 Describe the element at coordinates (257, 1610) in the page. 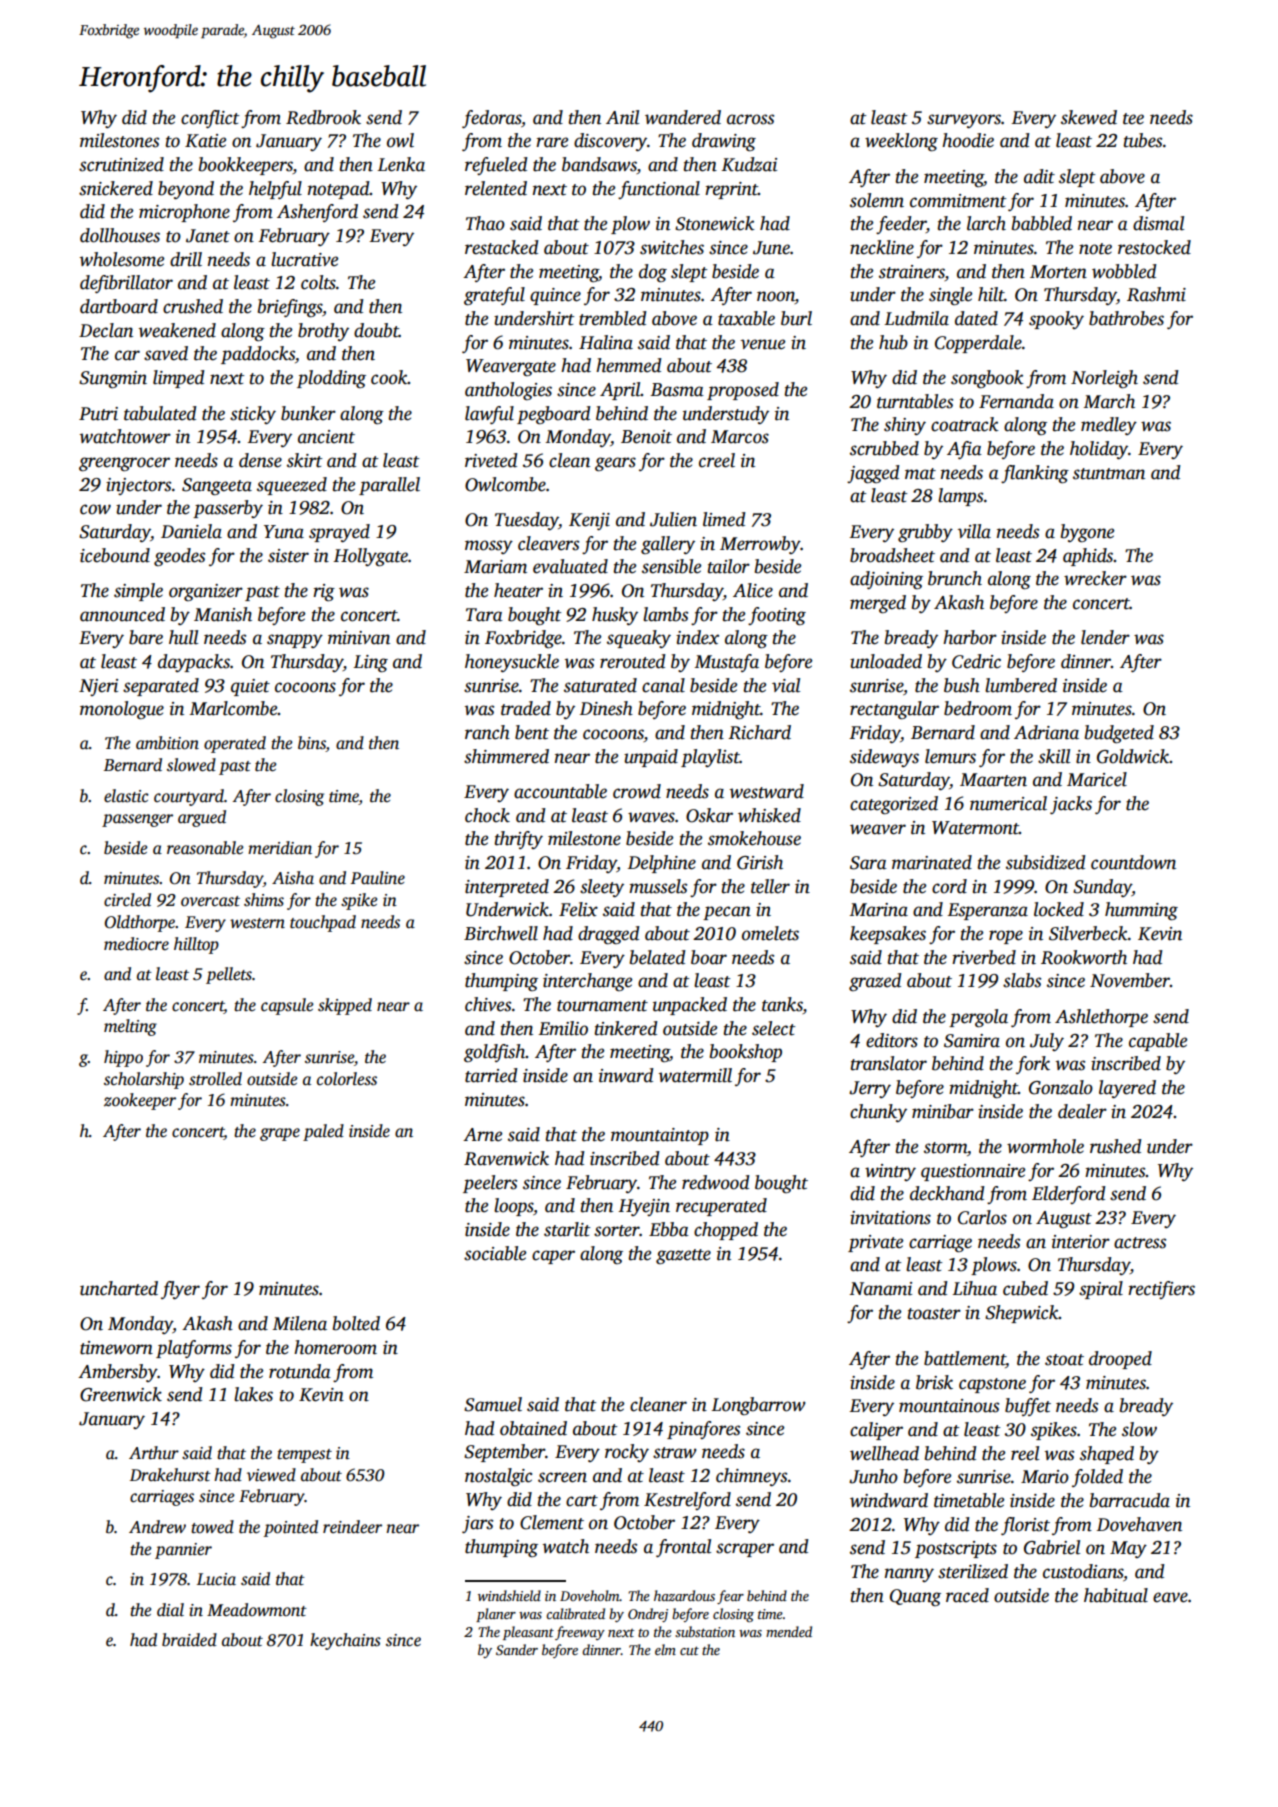

I see `Meadowmont` at that location.
